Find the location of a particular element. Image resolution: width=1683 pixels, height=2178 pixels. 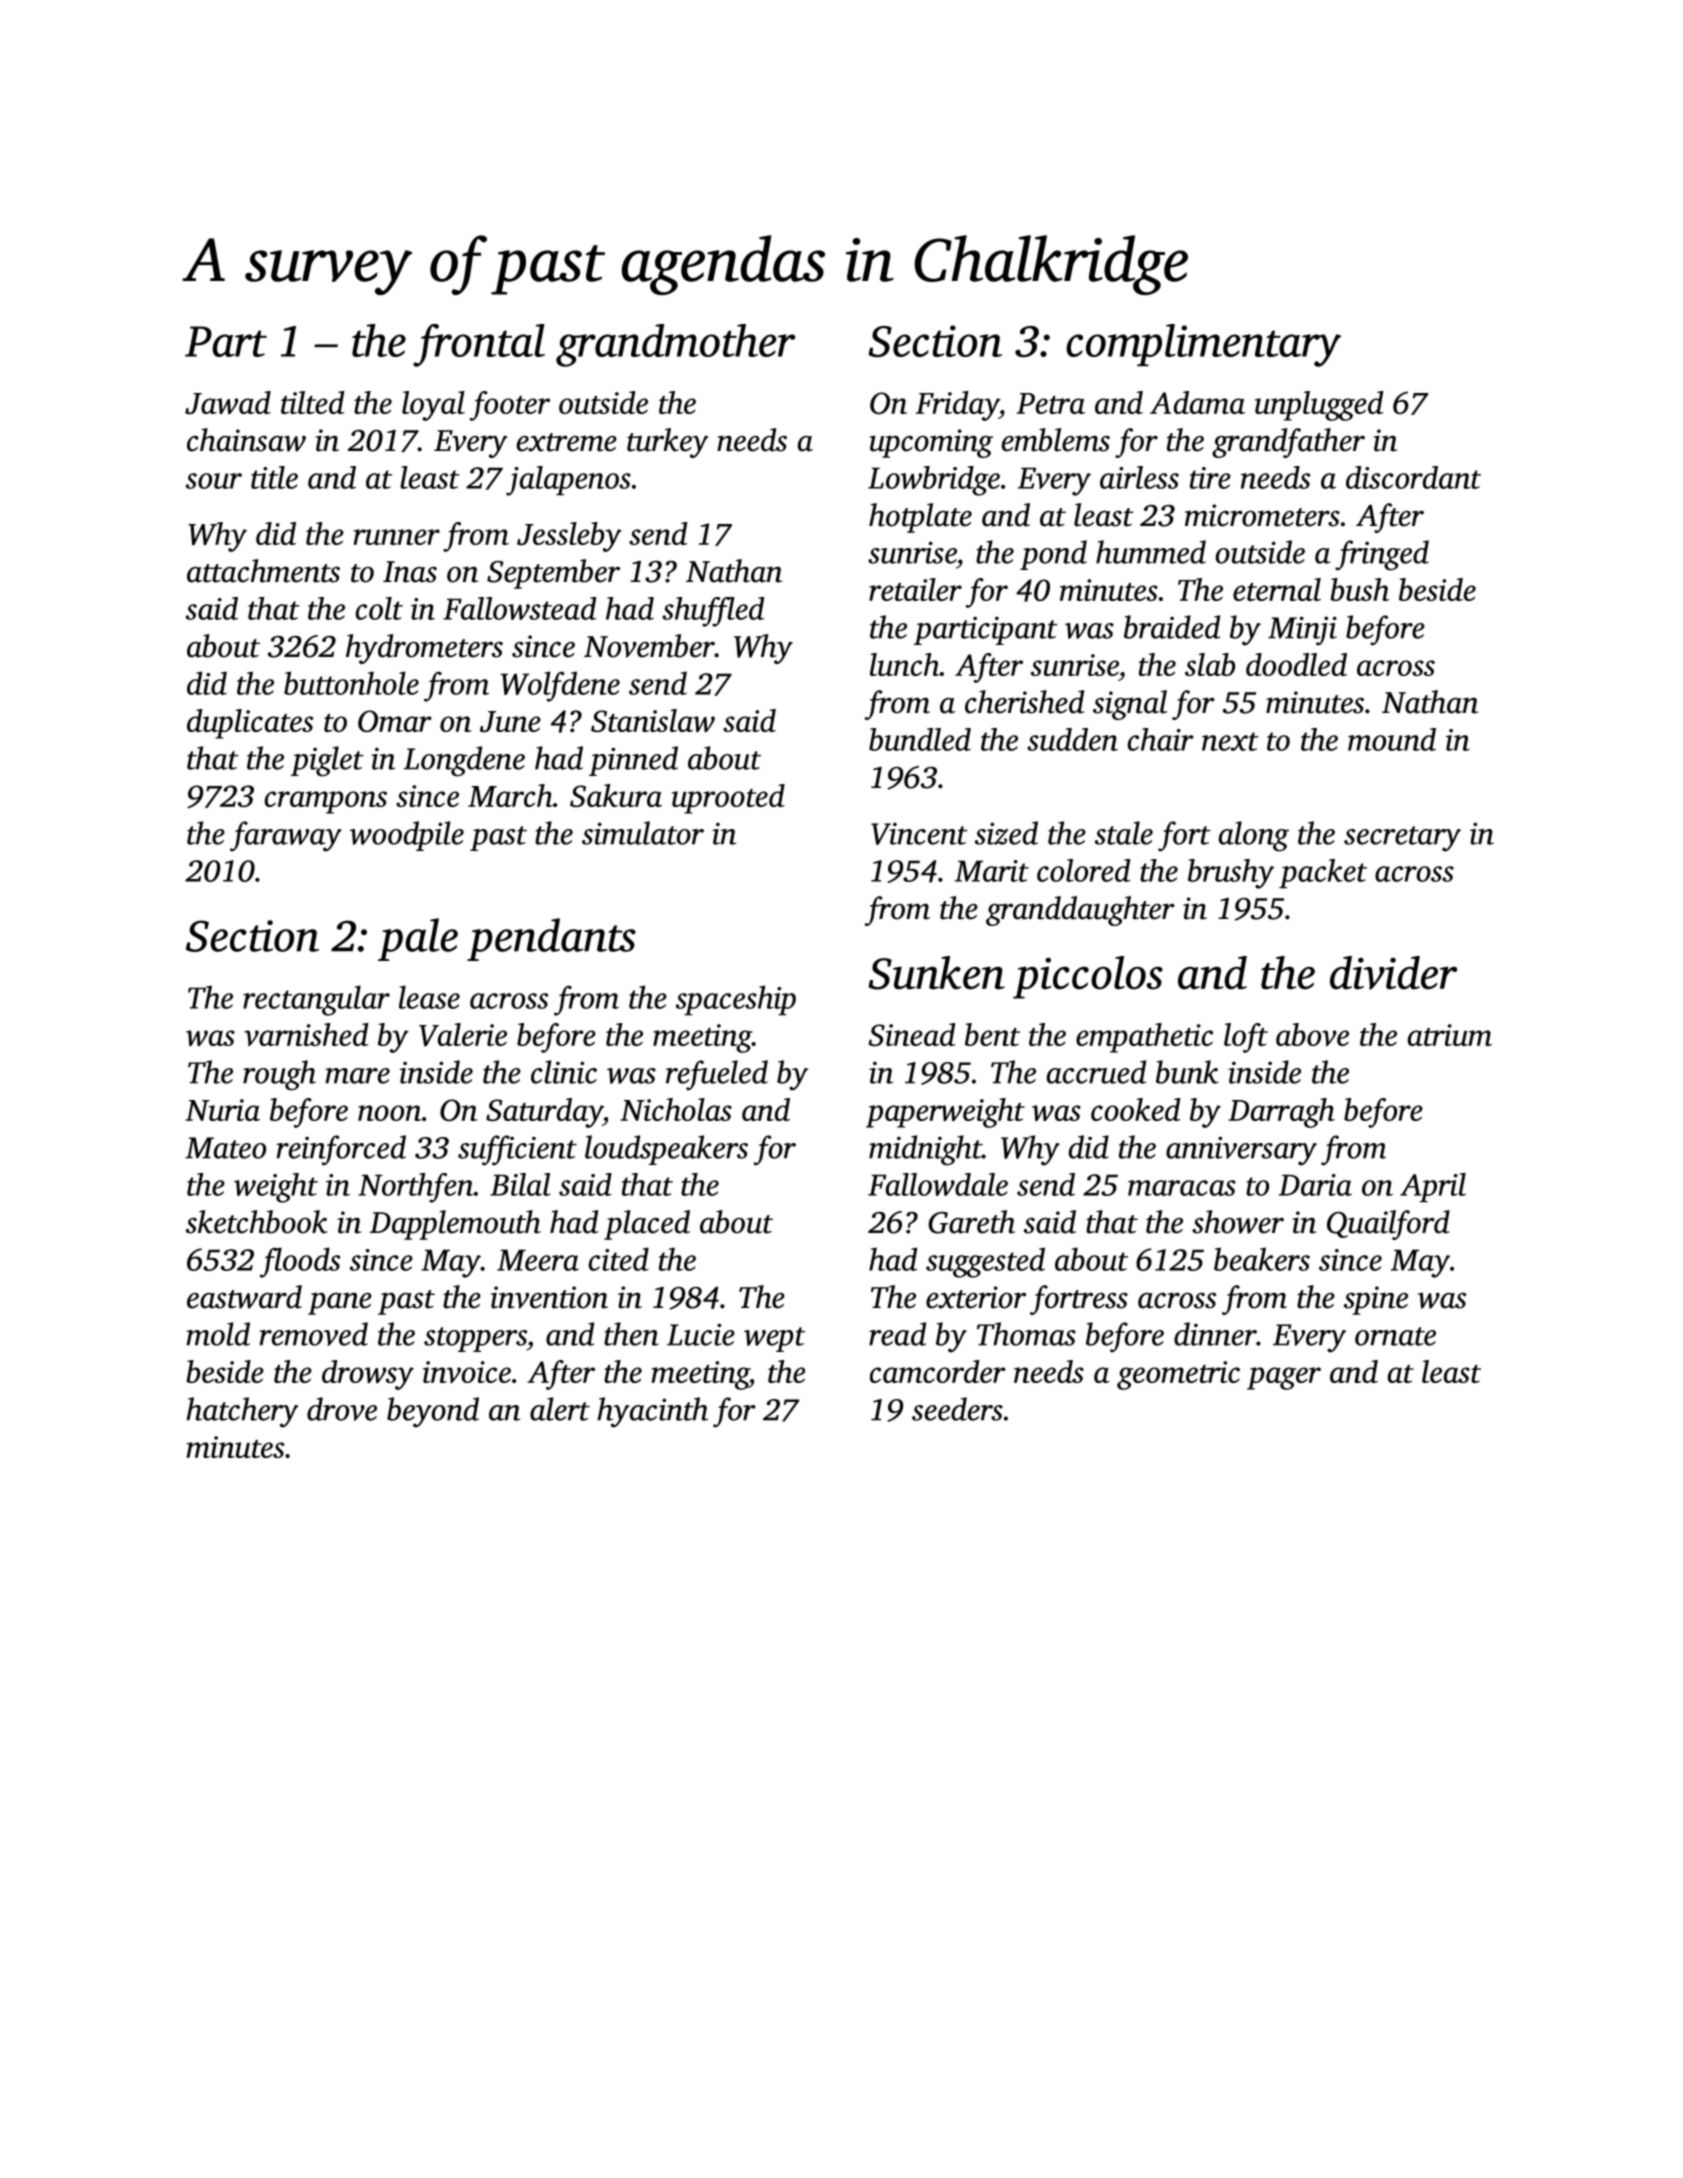

reinforced is located at coordinates (341, 1150).
